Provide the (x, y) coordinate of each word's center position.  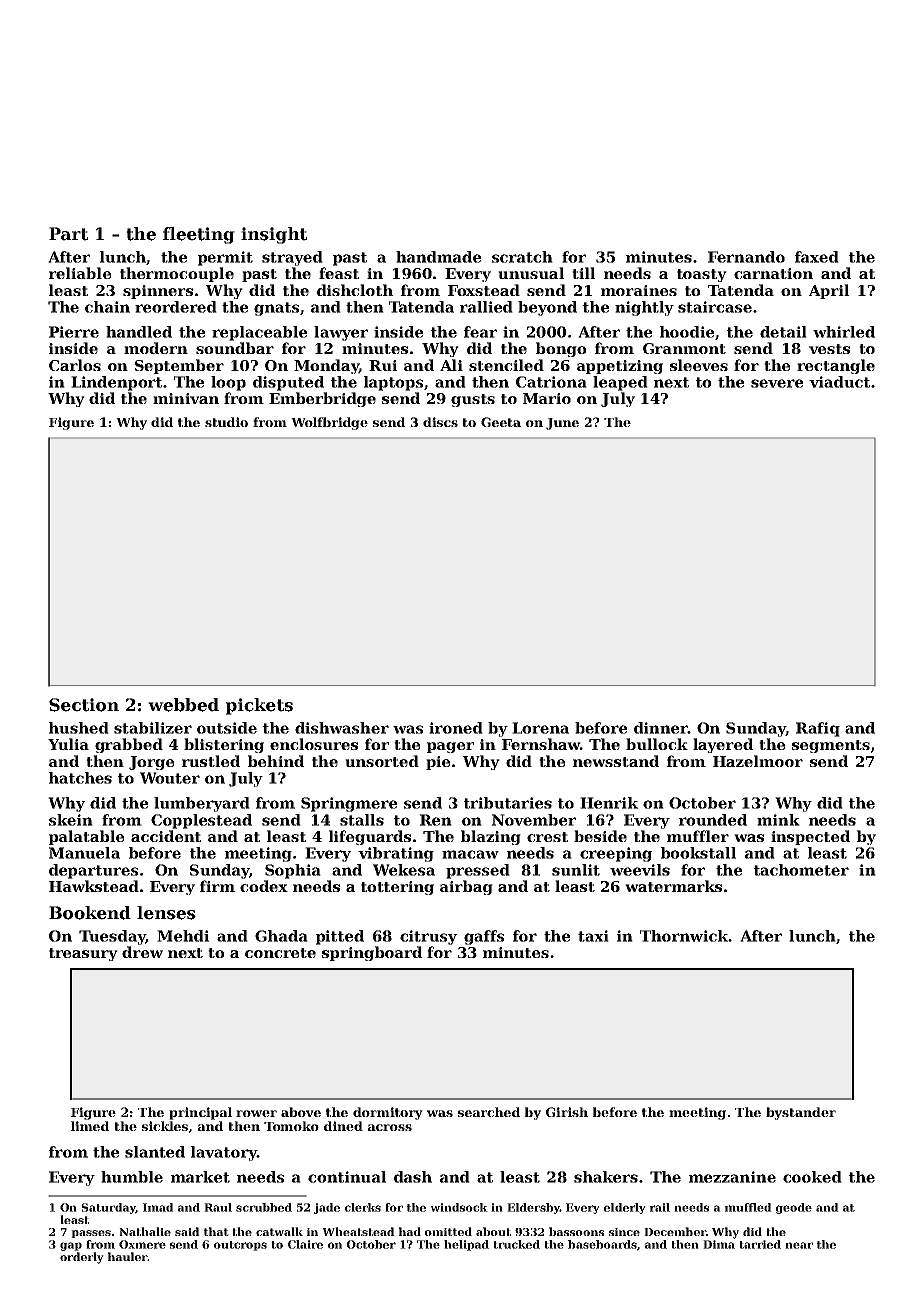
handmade (438, 257)
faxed (817, 257)
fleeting (199, 235)
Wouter (170, 778)
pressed (478, 871)
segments (831, 746)
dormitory (388, 1113)
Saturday (108, 1208)
